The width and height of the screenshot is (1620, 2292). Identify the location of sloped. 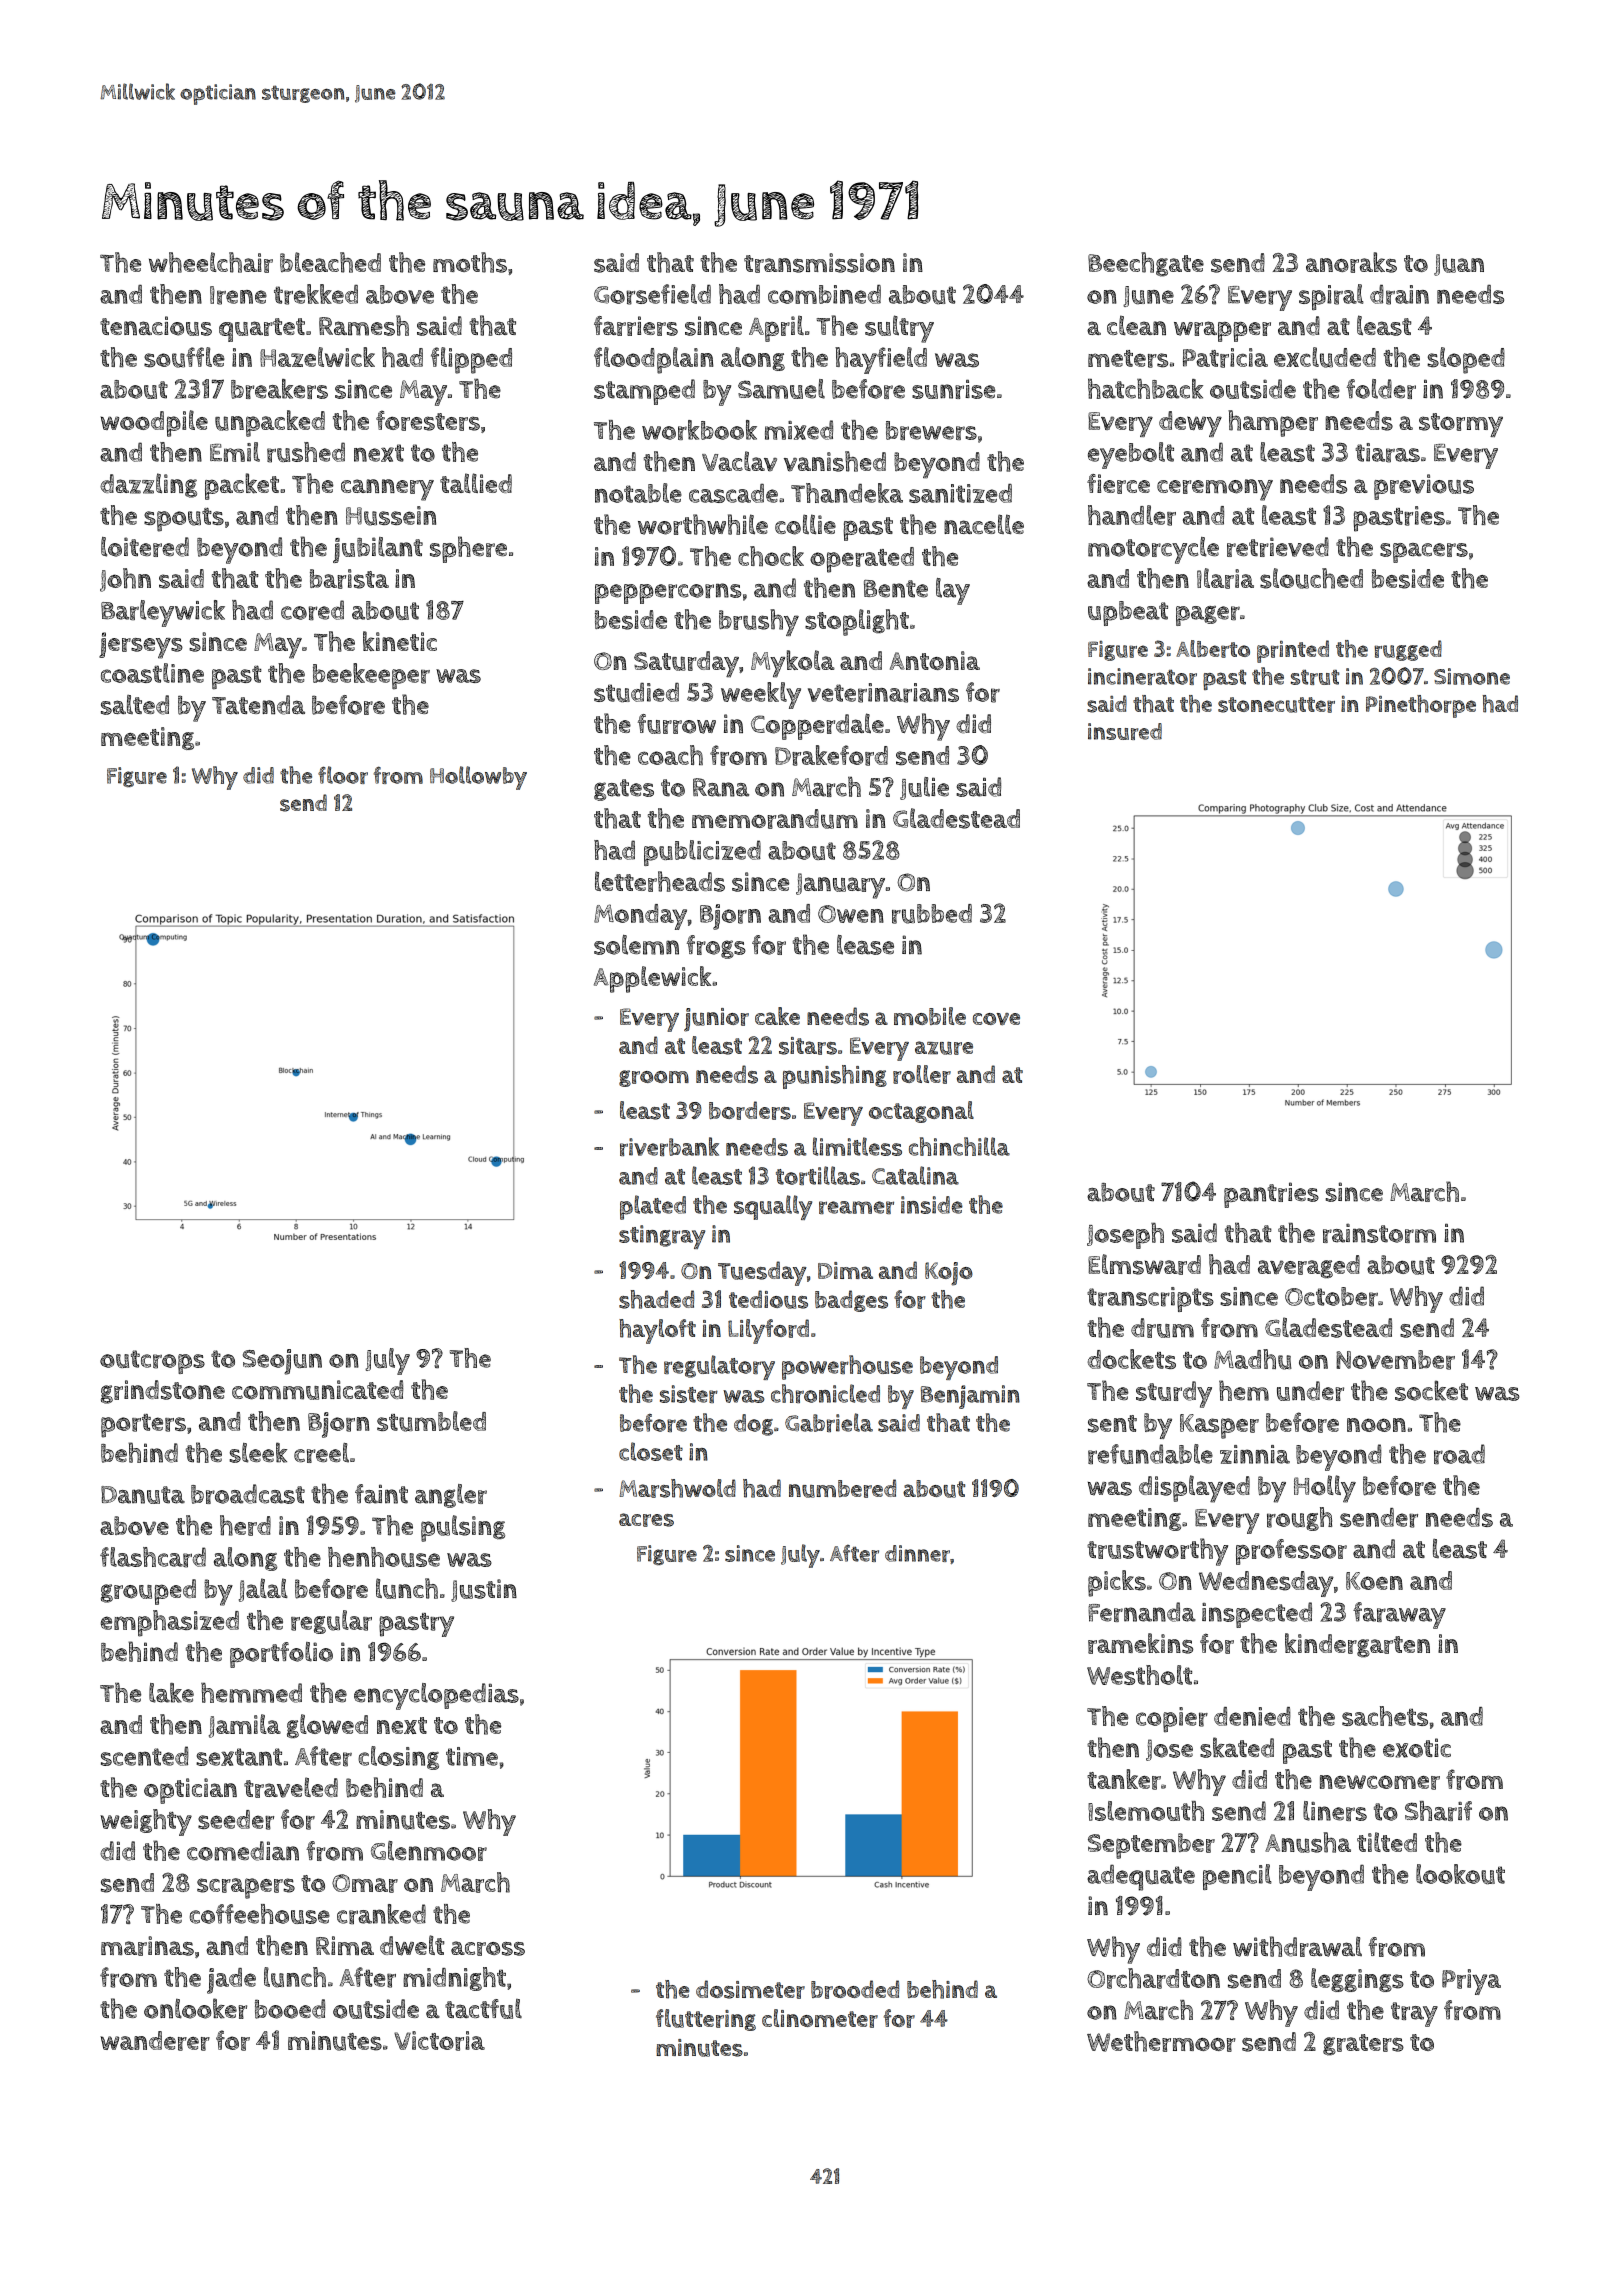
(1466, 360).
